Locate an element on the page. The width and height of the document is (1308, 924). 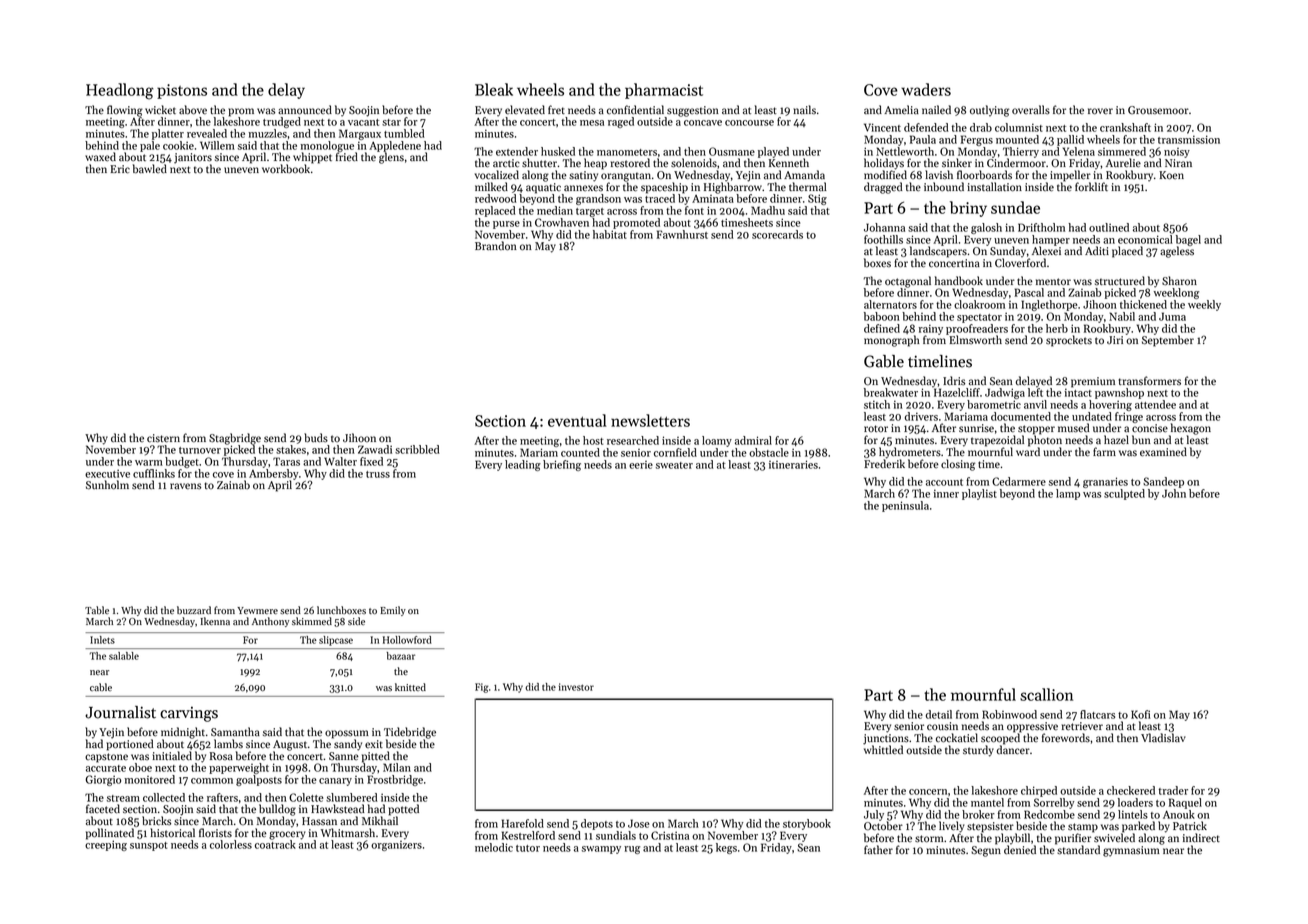
investor is located at coordinates (576, 687).
